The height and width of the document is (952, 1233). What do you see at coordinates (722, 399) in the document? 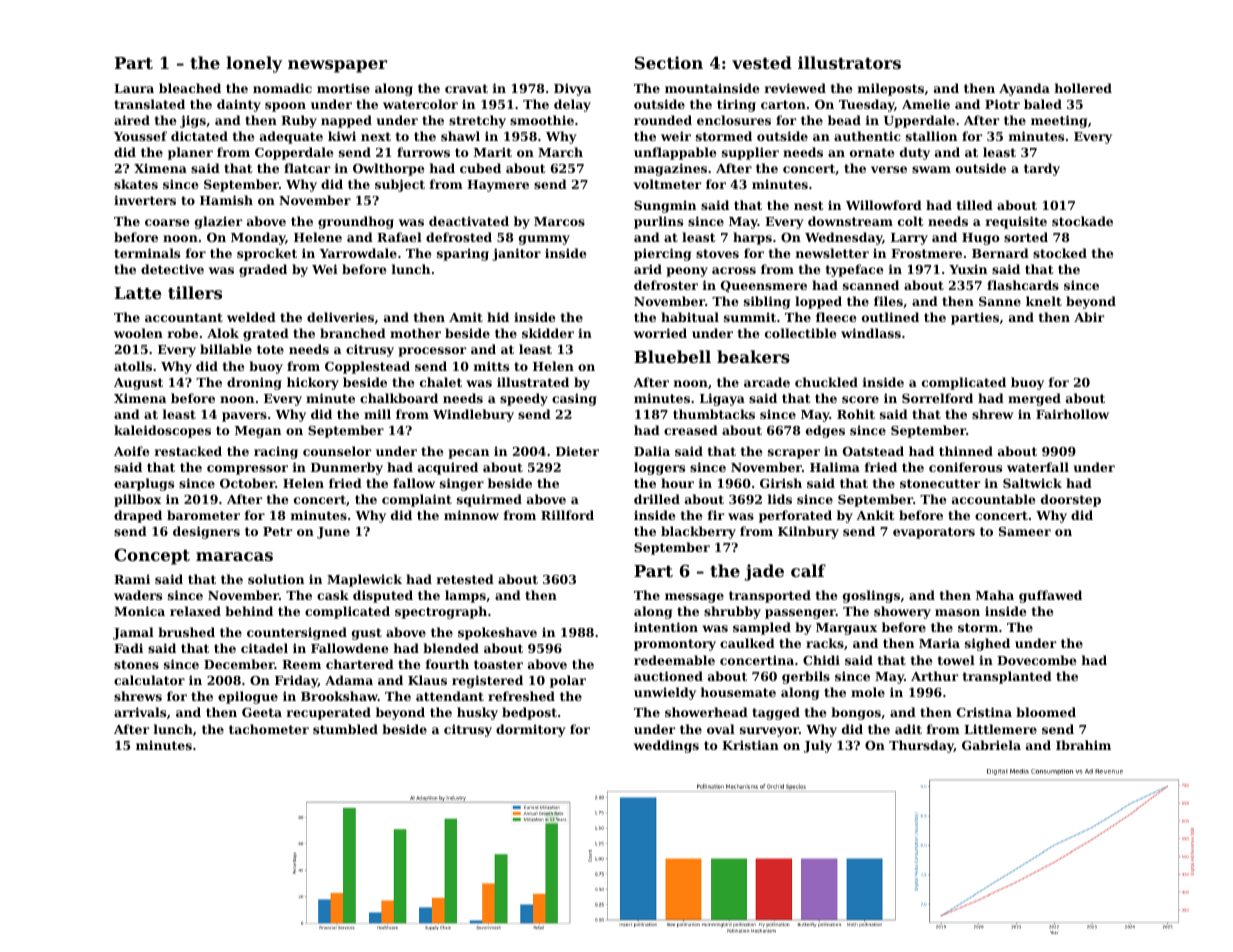
I see `Ligaya` at bounding box center [722, 399].
